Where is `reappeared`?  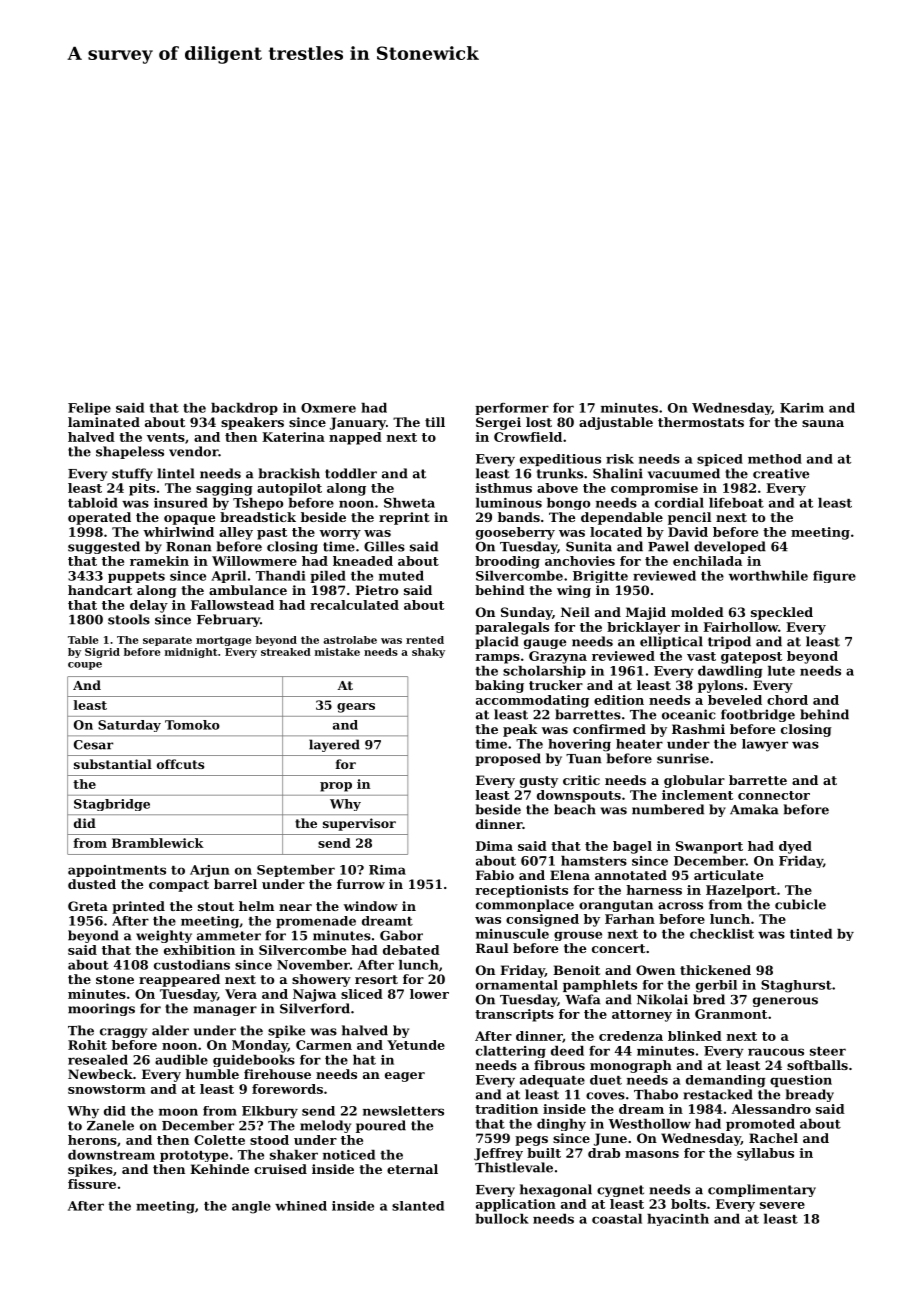
reappeared is located at coordinates (179, 980).
